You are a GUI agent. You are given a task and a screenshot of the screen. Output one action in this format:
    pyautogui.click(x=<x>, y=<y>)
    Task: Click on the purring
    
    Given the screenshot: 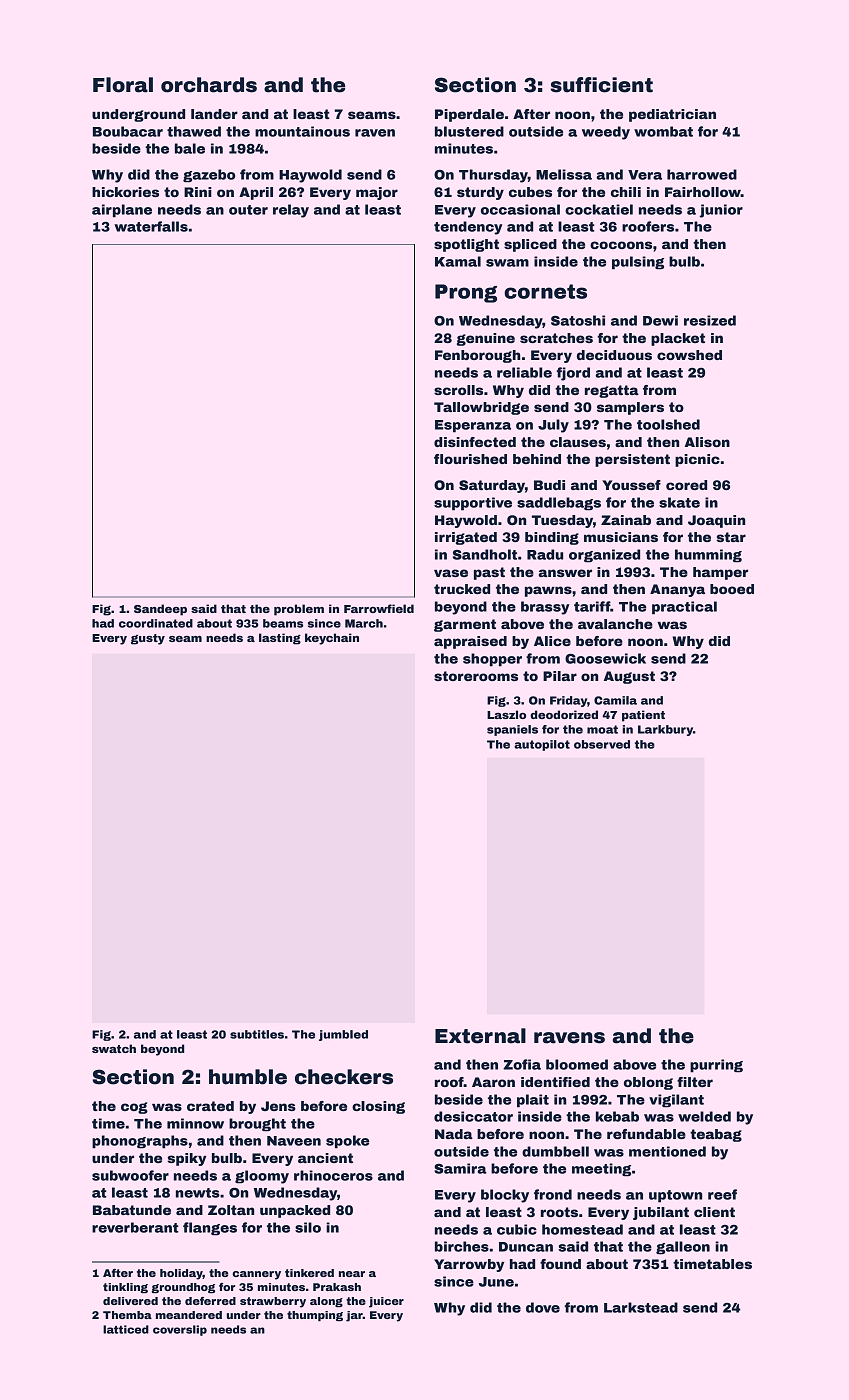 What is the action you would take?
    pyautogui.click(x=716, y=1066)
